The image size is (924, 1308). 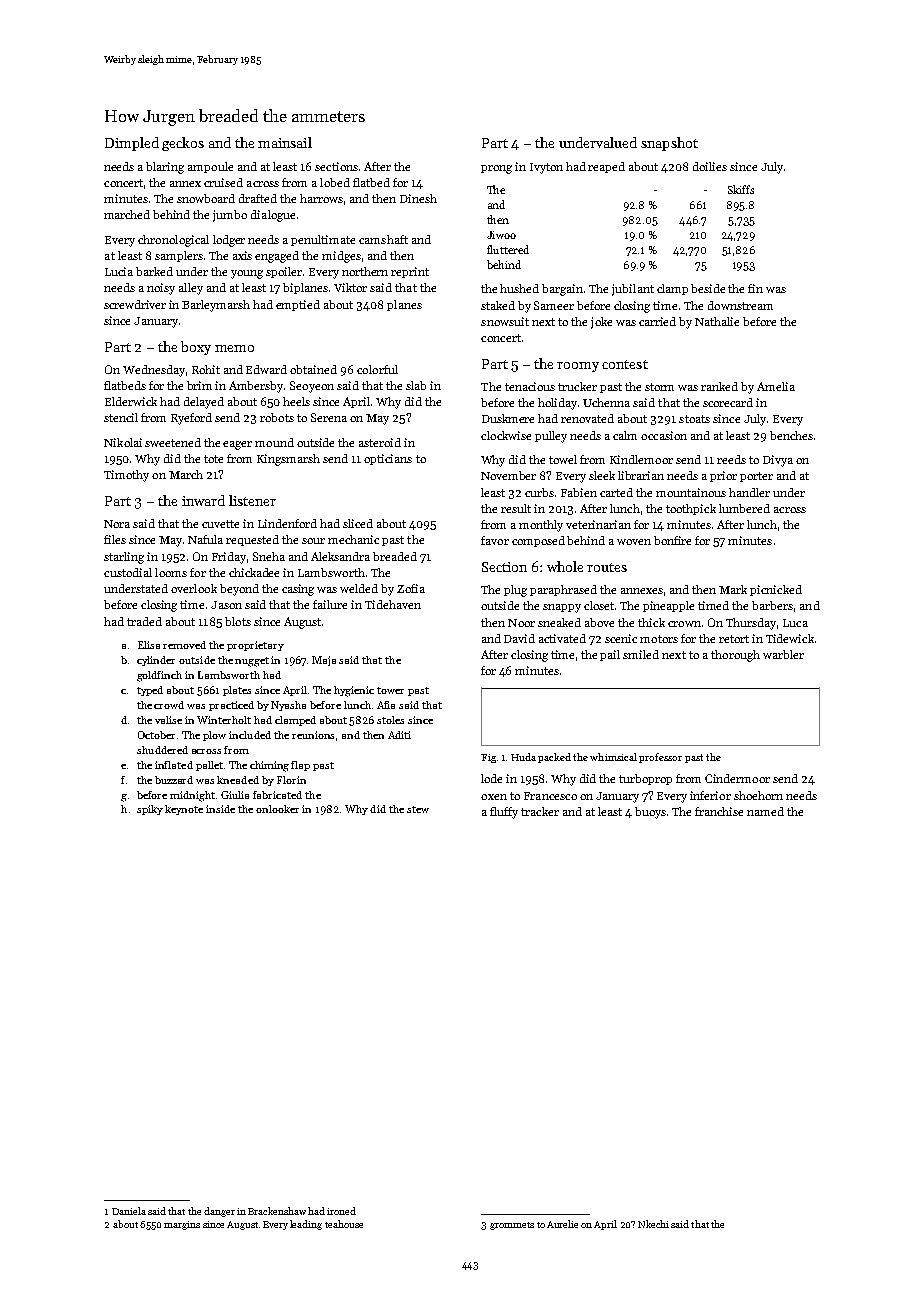 What do you see at coordinates (650, 813) in the page?
I see `buoys` at bounding box center [650, 813].
